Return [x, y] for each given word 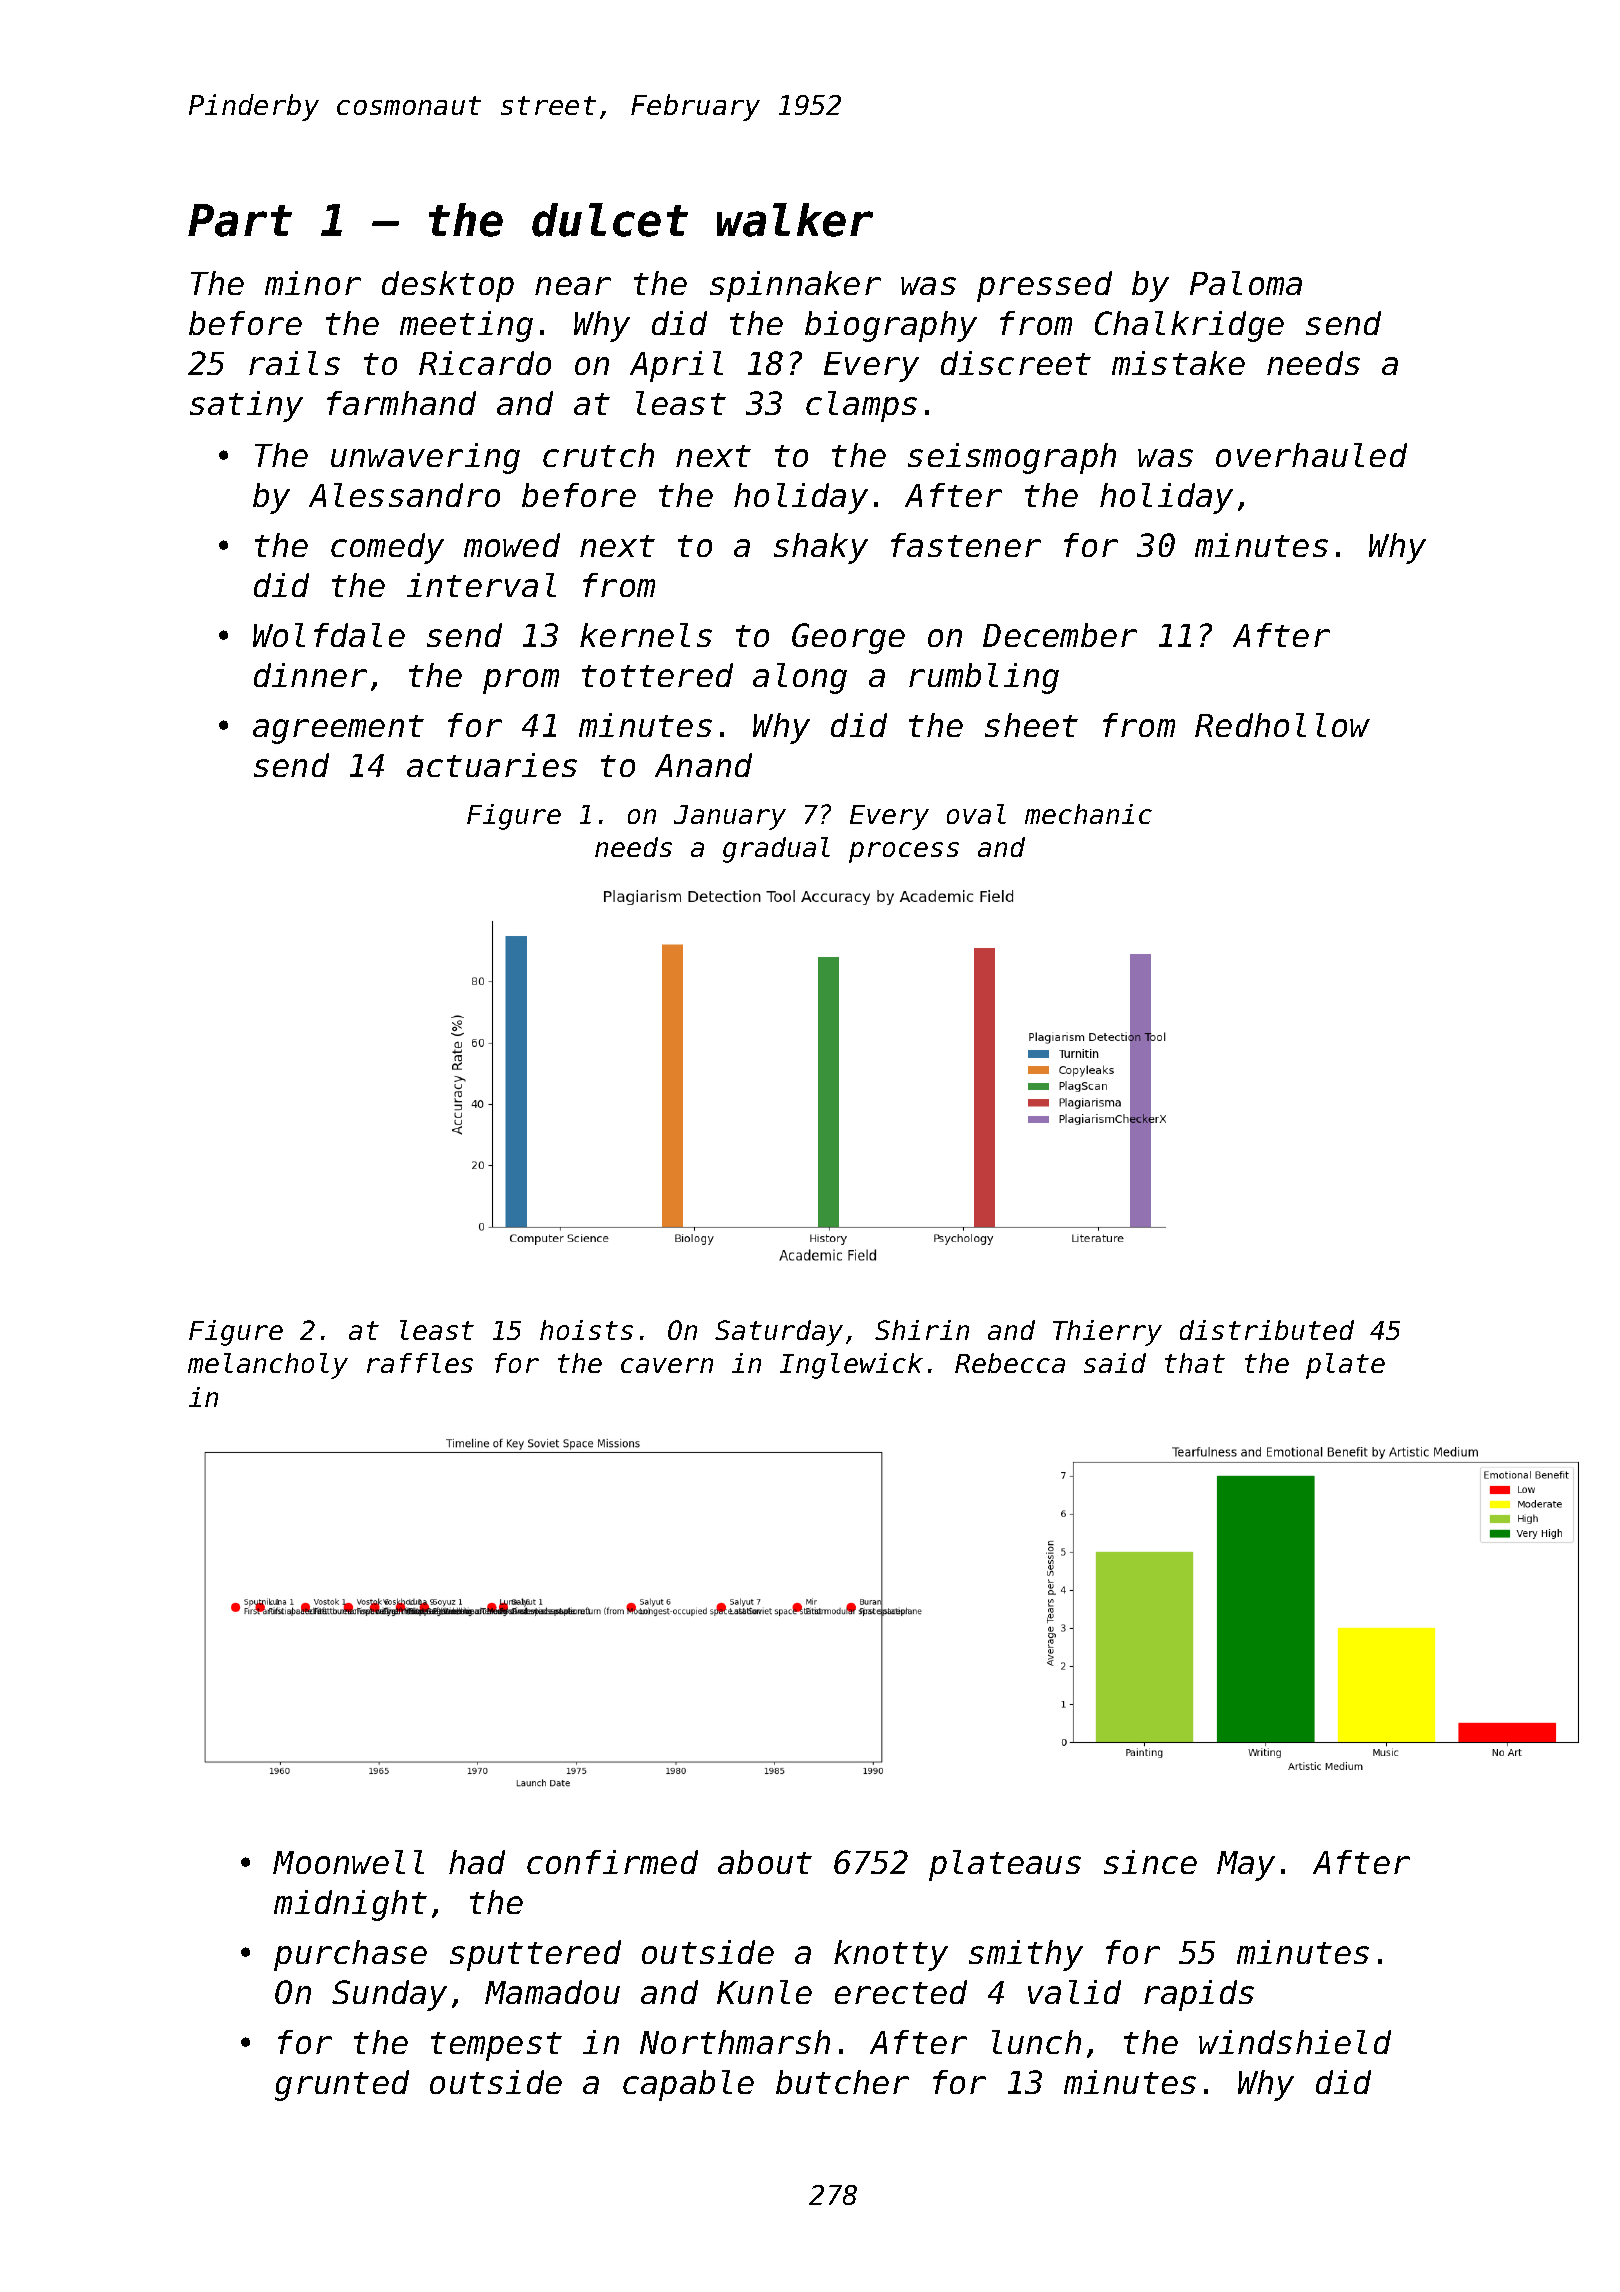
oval [976, 814]
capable [688, 2085]
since [1150, 1862]
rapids [1199, 1995]
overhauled [1311, 455]
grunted [342, 2085]
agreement [338, 729]
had [477, 1862]
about [765, 1862]
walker [795, 220]
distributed [1267, 1330]
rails [294, 363]
